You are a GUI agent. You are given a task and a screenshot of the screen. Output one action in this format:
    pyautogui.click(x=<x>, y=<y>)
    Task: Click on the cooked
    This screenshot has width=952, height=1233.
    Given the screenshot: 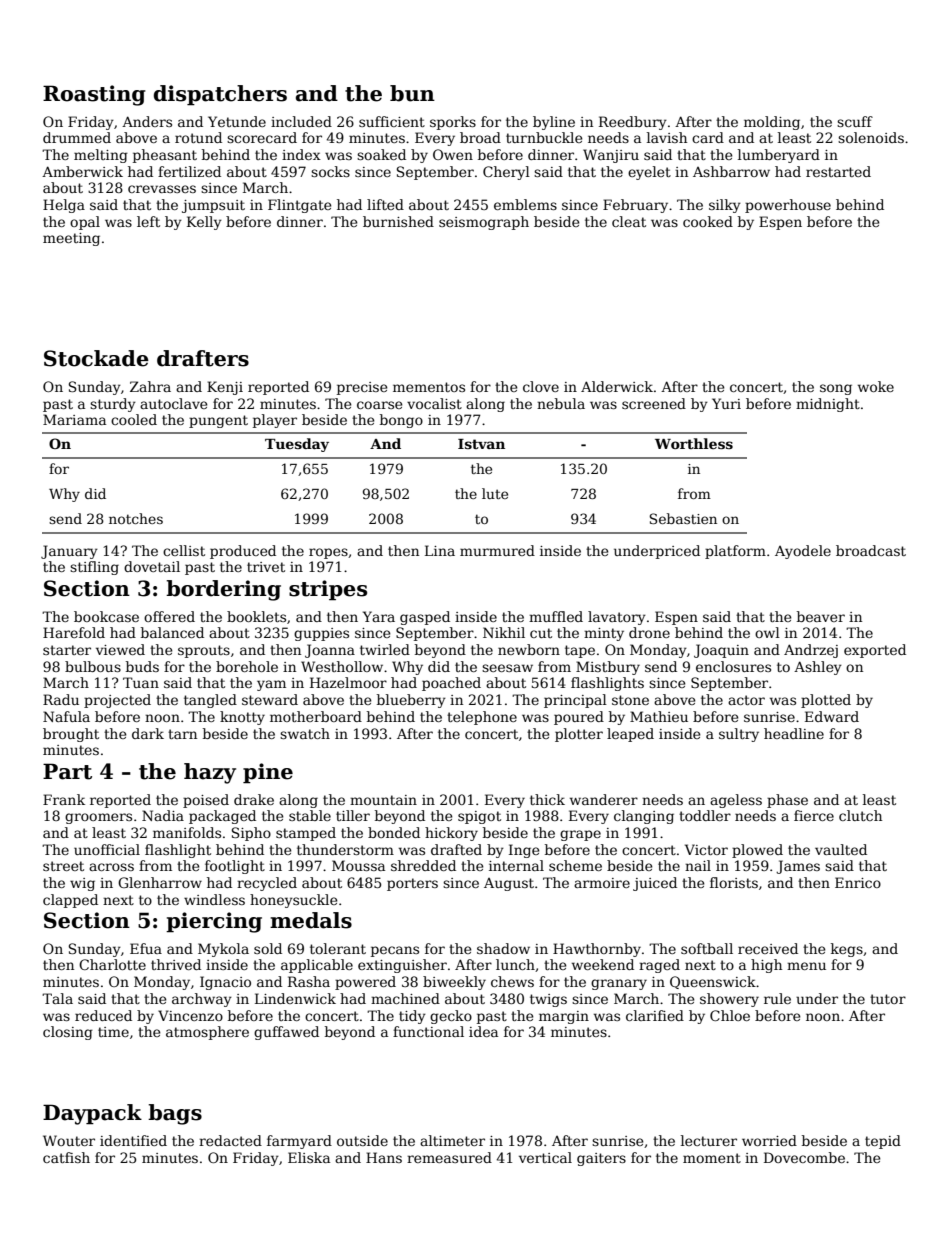 What is the action you would take?
    pyautogui.click(x=708, y=221)
